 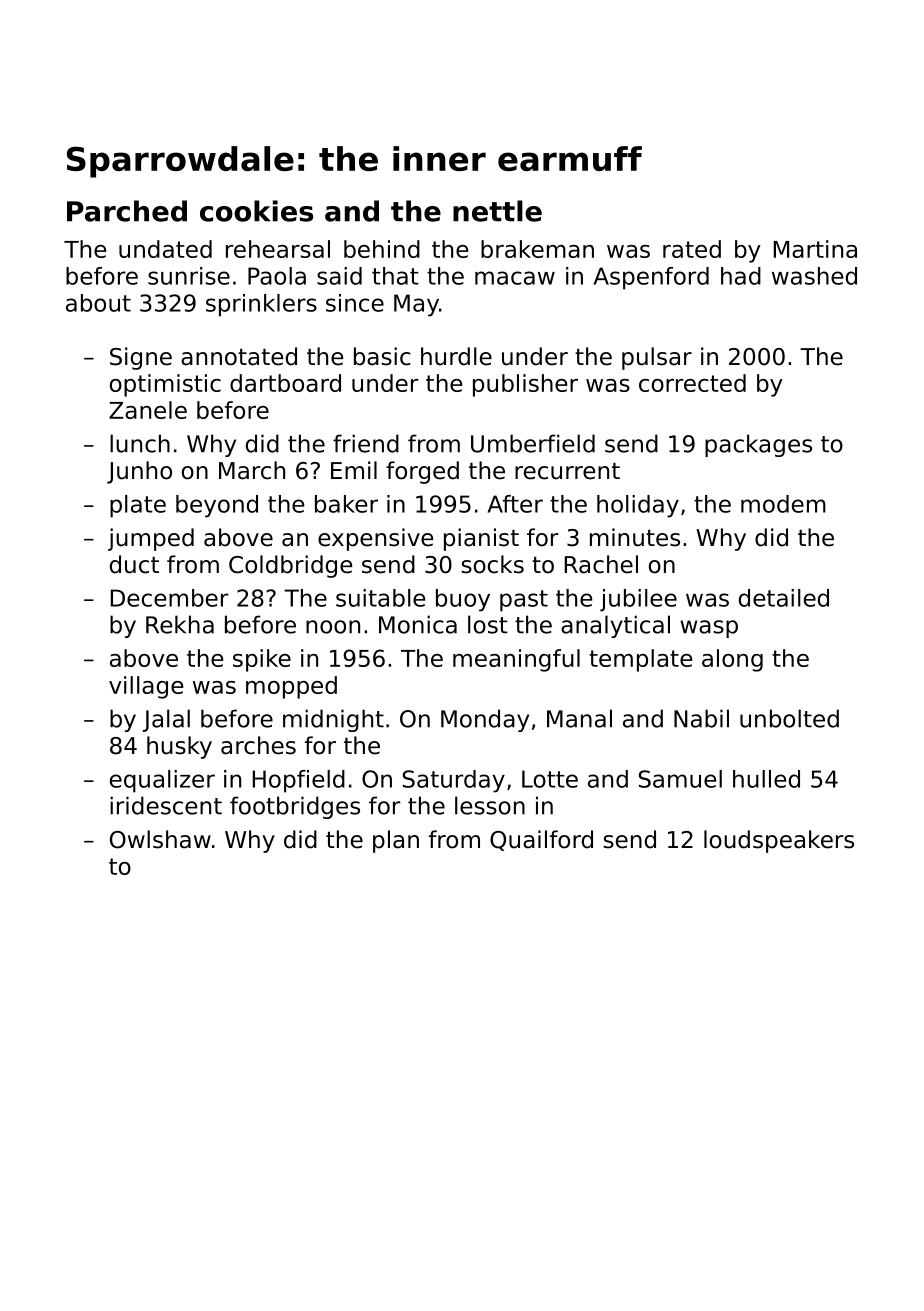 What do you see at coordinates (784, 598) in the screenshot?
I see `detailed` at bounding box center [784, 598].
